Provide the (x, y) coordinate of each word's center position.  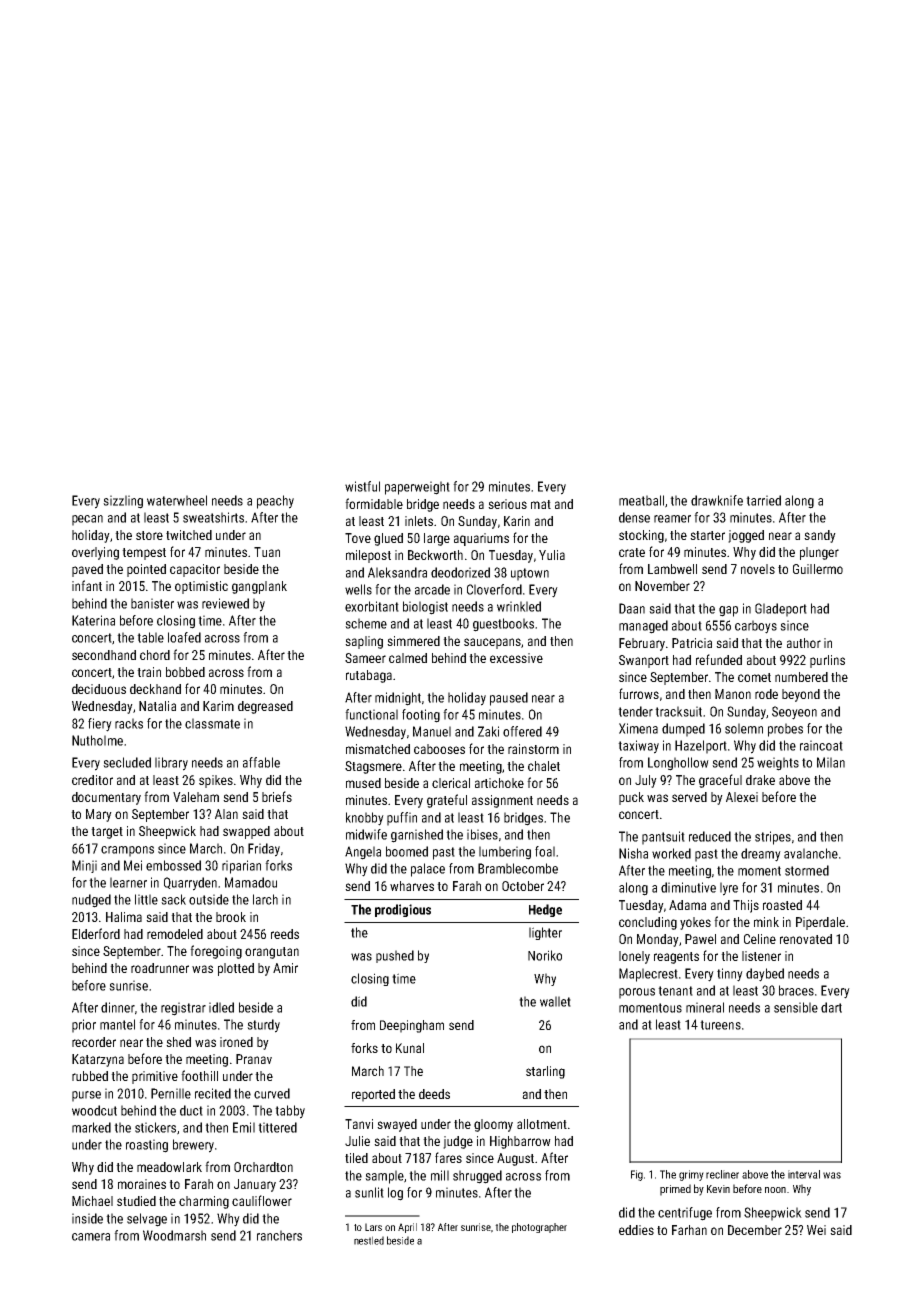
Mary (99, 815)
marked (91, 1127)
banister (152, 603)
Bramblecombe (518, 868)
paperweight (417, 488)
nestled (369, 1240)
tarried (763, 500)
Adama (687, 905)
